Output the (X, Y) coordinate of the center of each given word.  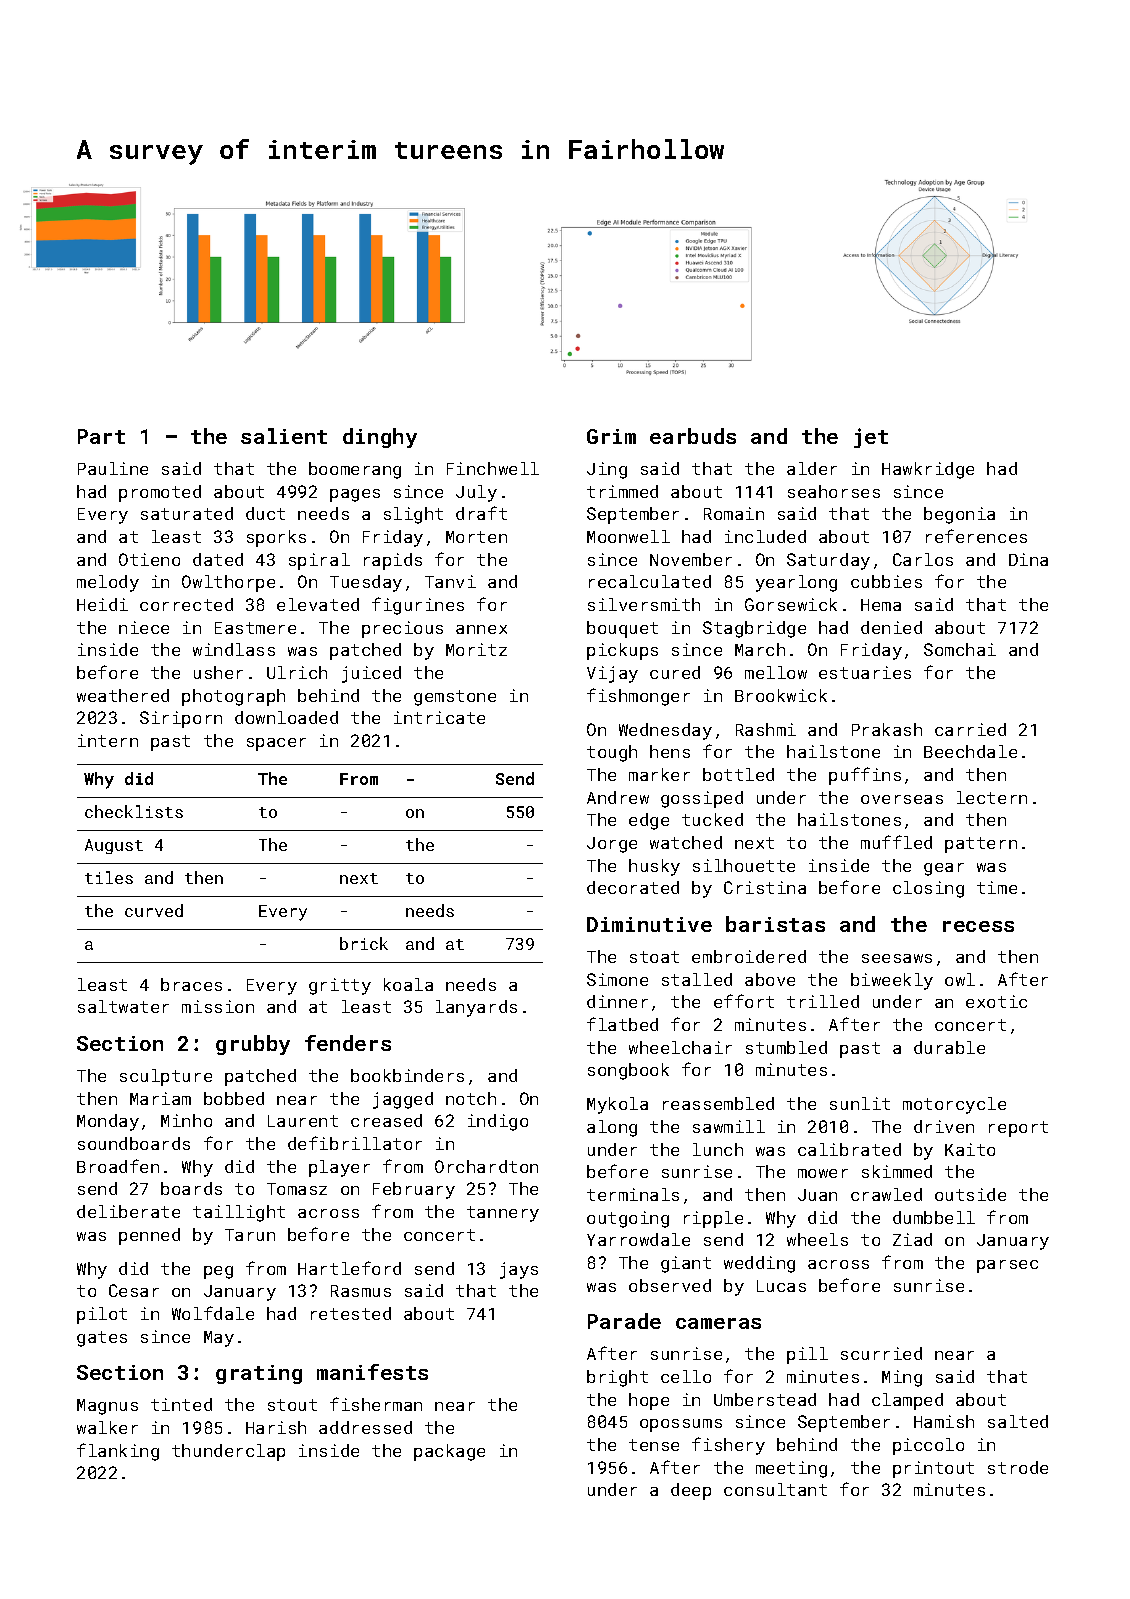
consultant (775, 1489)
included (765, 536)
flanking (118, 1452)
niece (144, 627)
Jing (607, 470)
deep (691, 1491)
